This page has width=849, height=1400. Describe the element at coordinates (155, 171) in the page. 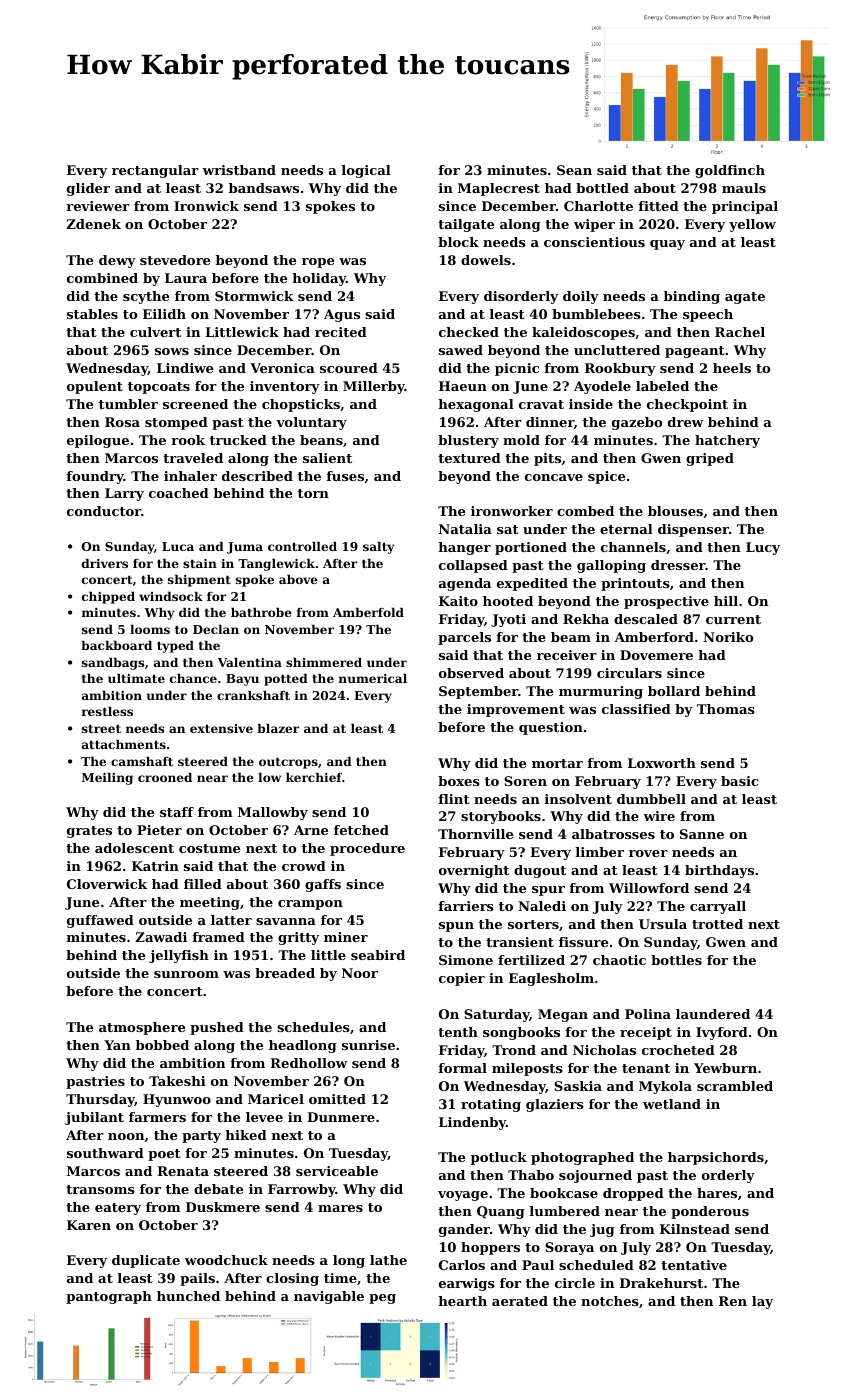

I see `rectangular` at that location.
